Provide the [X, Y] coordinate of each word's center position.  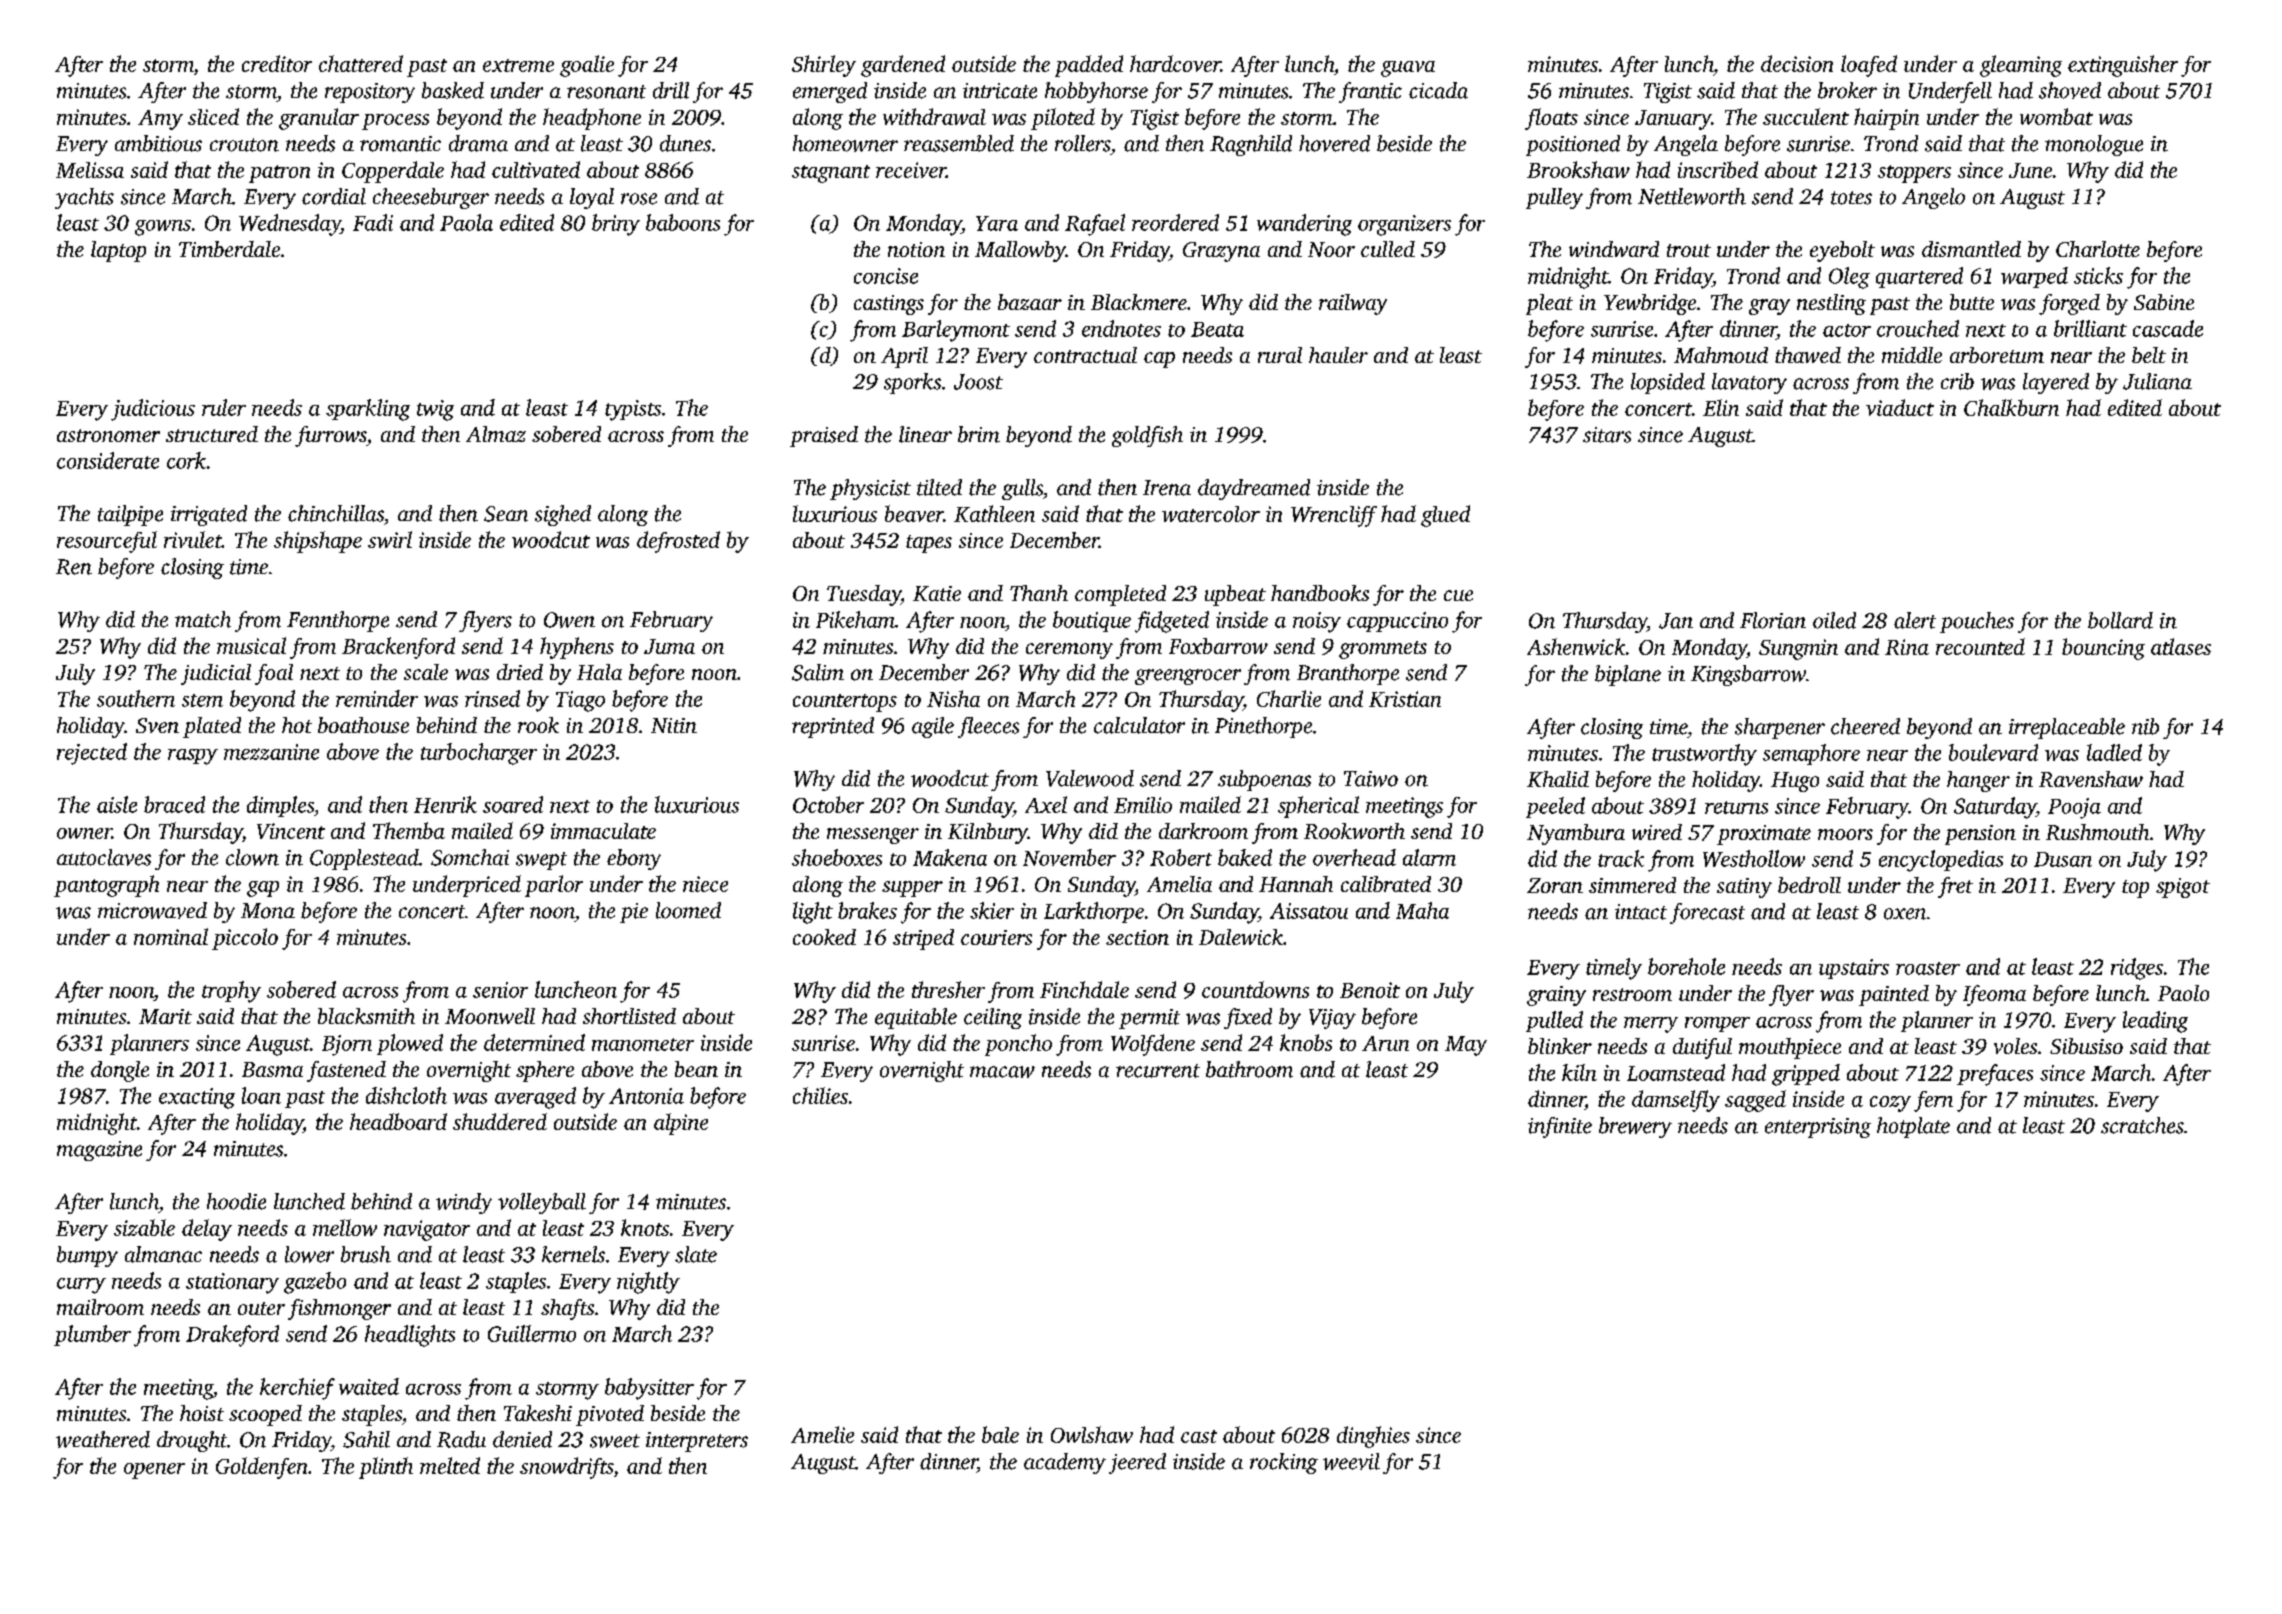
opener [154, 1471]
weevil [1351, 1461]
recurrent [1158, 1071]
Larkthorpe [1094, 912]
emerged [830, 92]
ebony [634, 859]
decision [1797, 63]
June [2030, 170]
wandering [1304, 225]
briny [616, 225]
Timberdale [229, 249]
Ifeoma [1994, 995]
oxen [1905, 914]
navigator [427, 1230]
